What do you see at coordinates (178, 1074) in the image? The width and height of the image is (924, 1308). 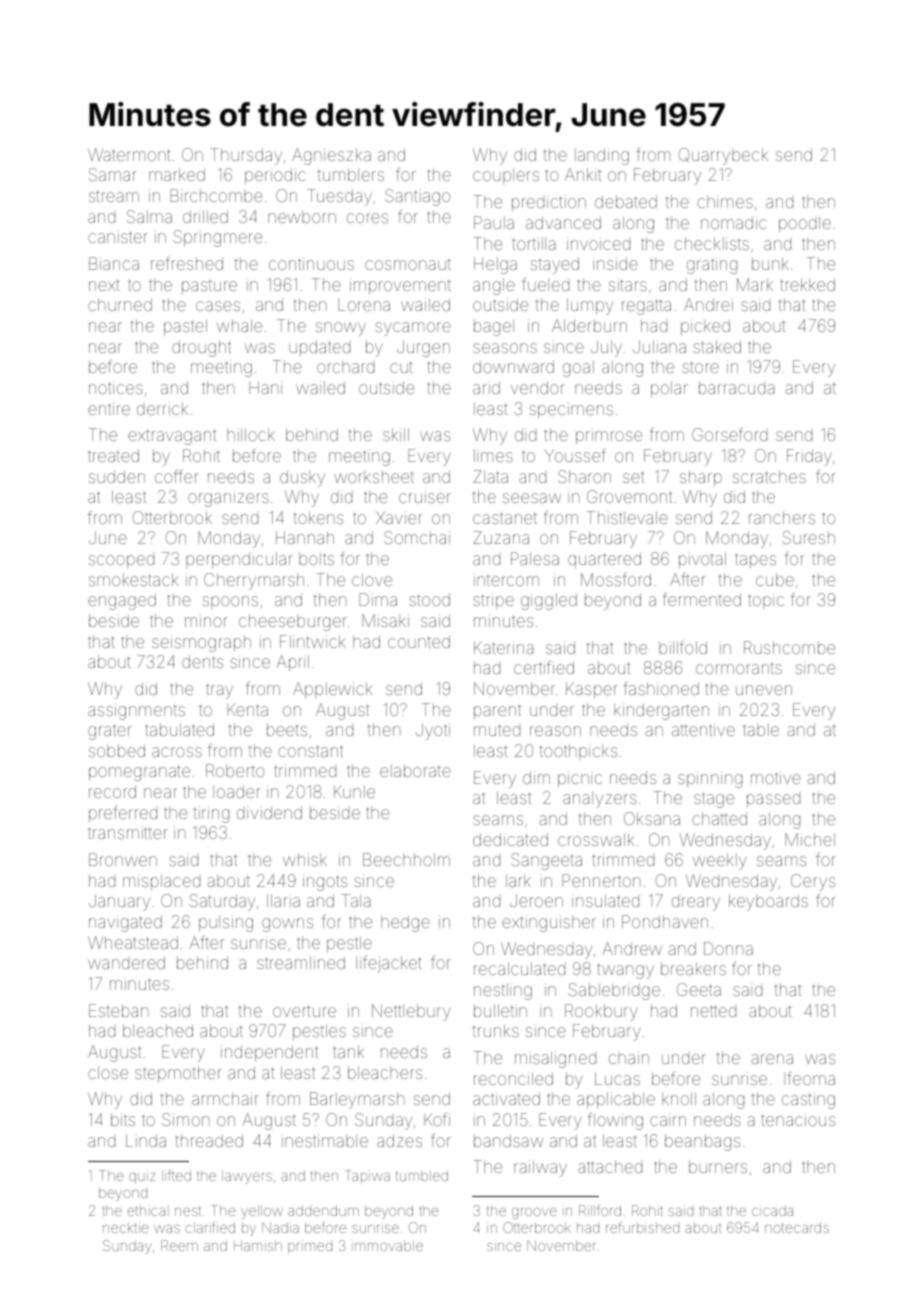 I see `stepmother` at bounding box center [178, 1074].
